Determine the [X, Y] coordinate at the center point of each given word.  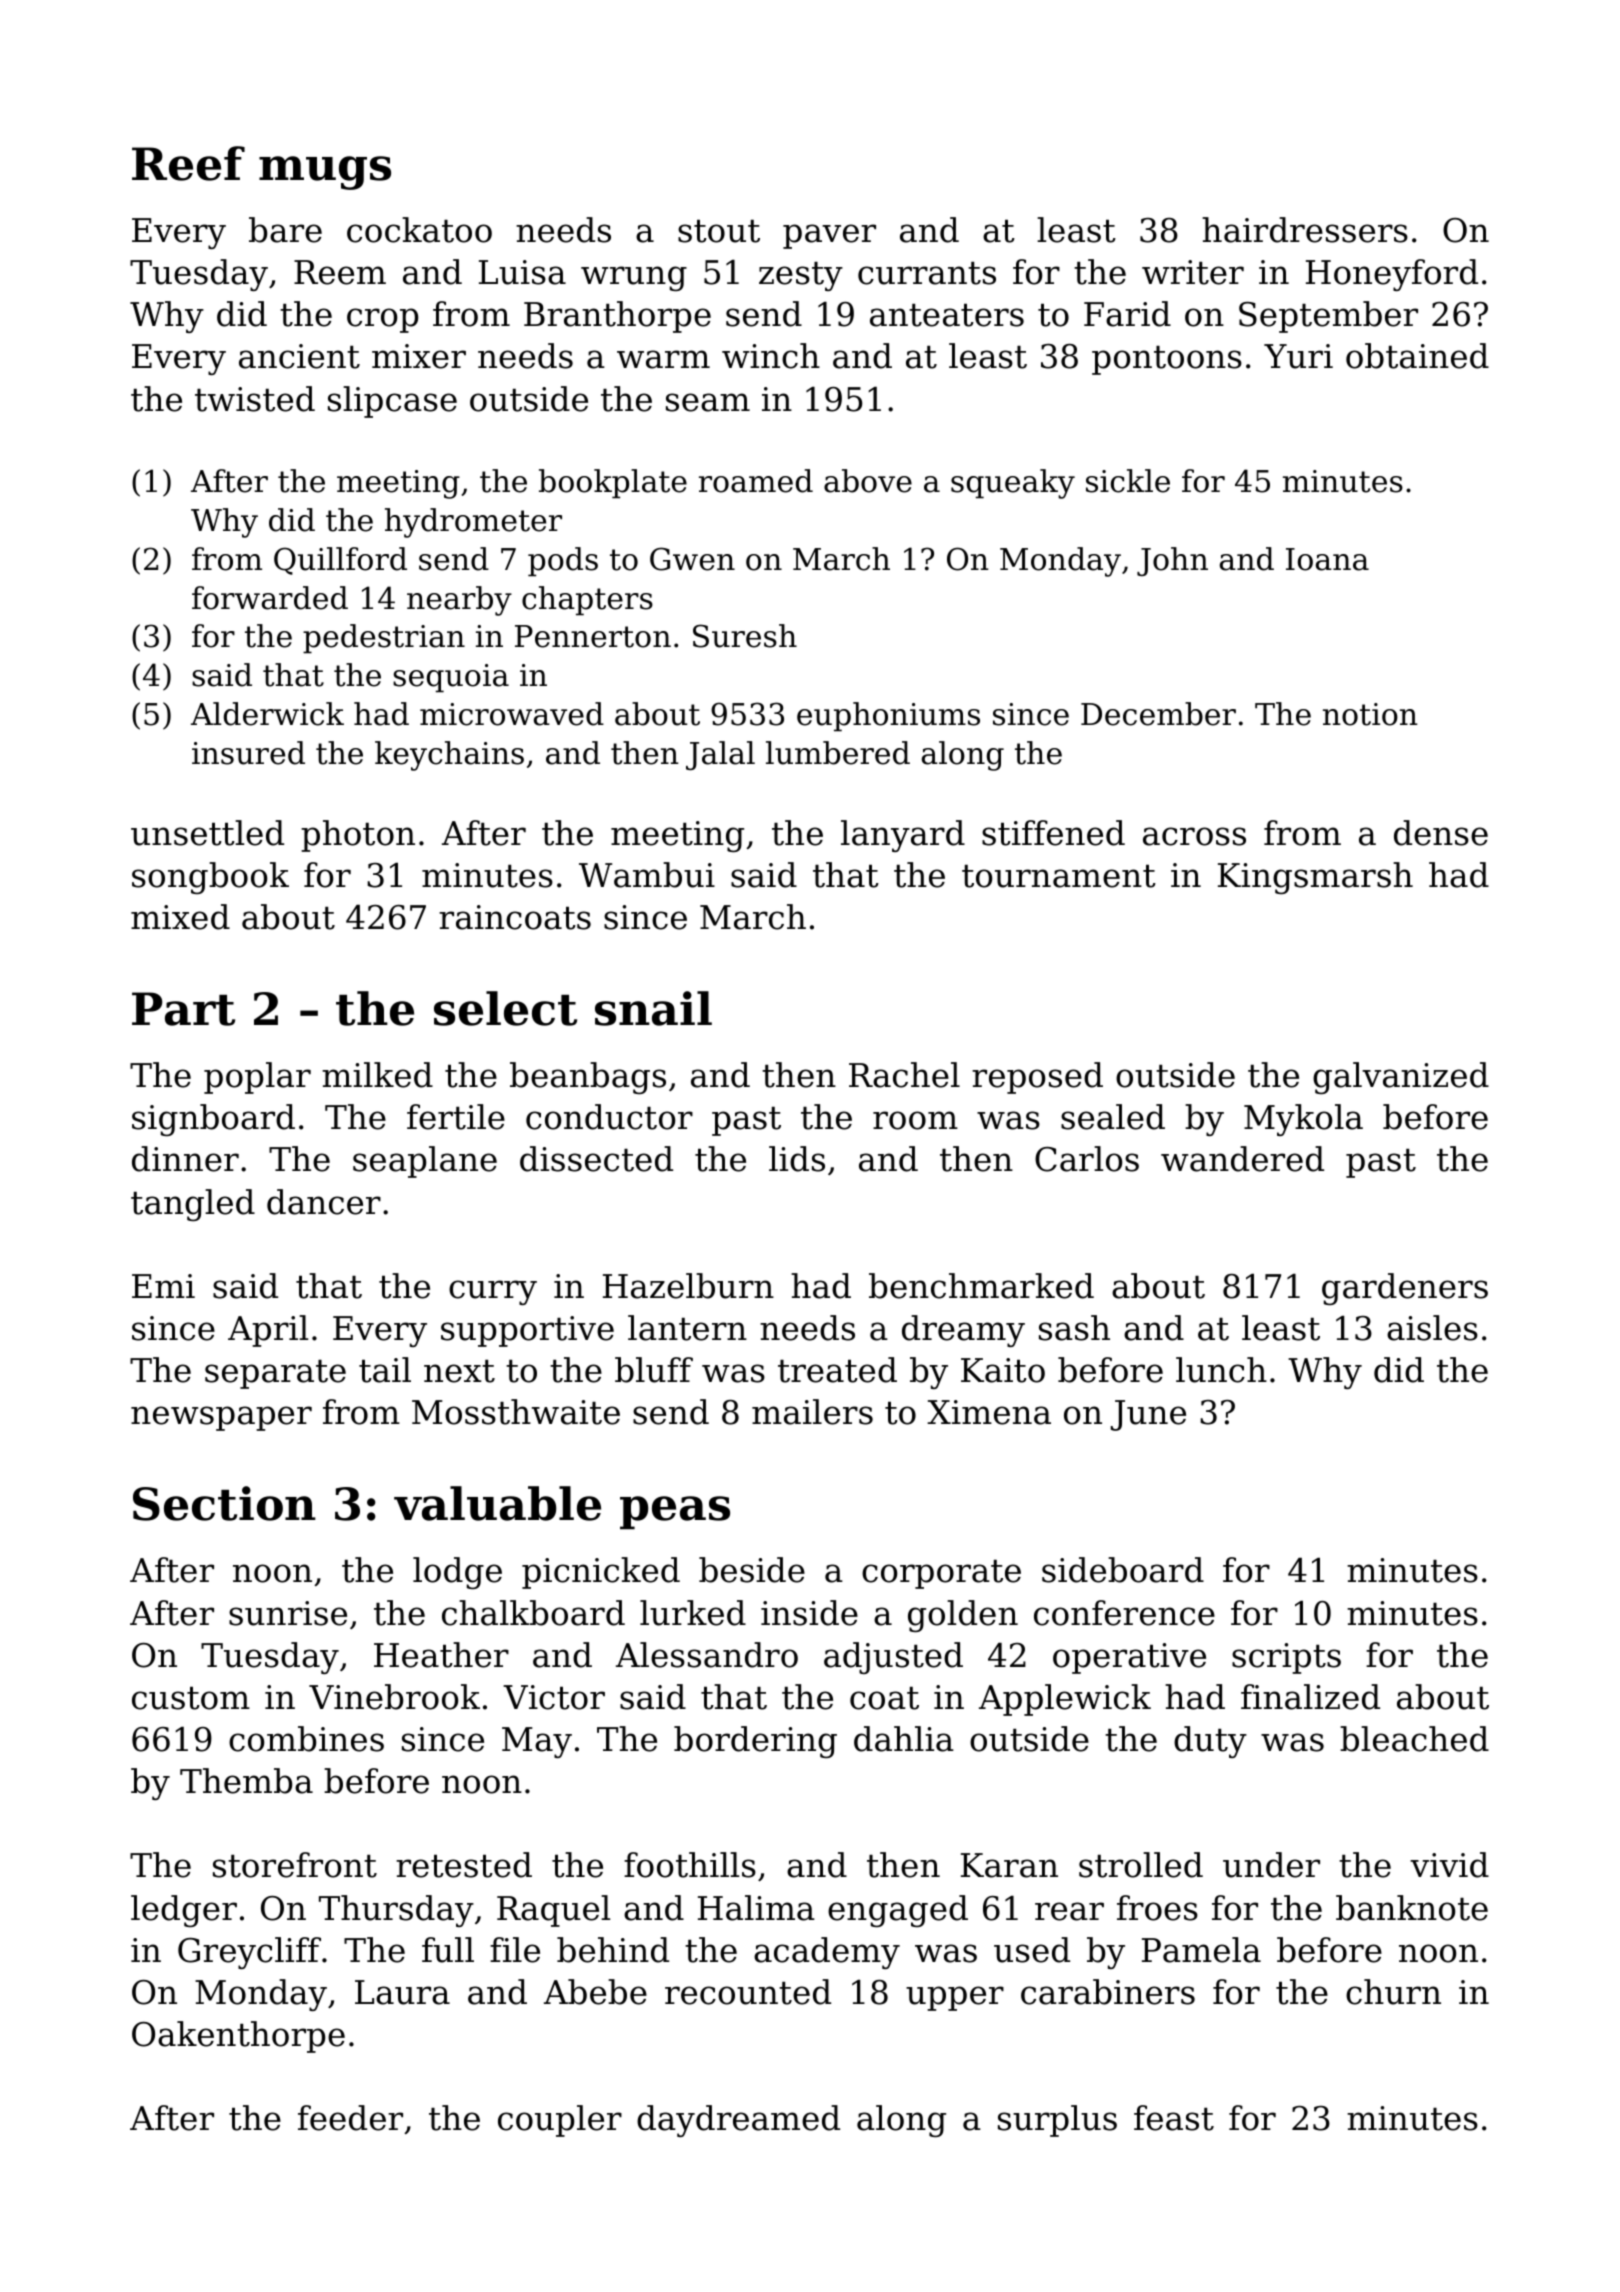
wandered [1242, 1159]
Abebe [595, 1992]
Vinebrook [394, 1697]
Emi [163, 1286]
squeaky [1013, 484]
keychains [449, 756]
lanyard [903, 836]
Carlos [1087, 1159]
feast [1174, 2118]
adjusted [893, 1658]
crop [382, 320]
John [1172, 561]
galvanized [1401, 1078]
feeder [350, 2118]
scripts [1286, 1658]
